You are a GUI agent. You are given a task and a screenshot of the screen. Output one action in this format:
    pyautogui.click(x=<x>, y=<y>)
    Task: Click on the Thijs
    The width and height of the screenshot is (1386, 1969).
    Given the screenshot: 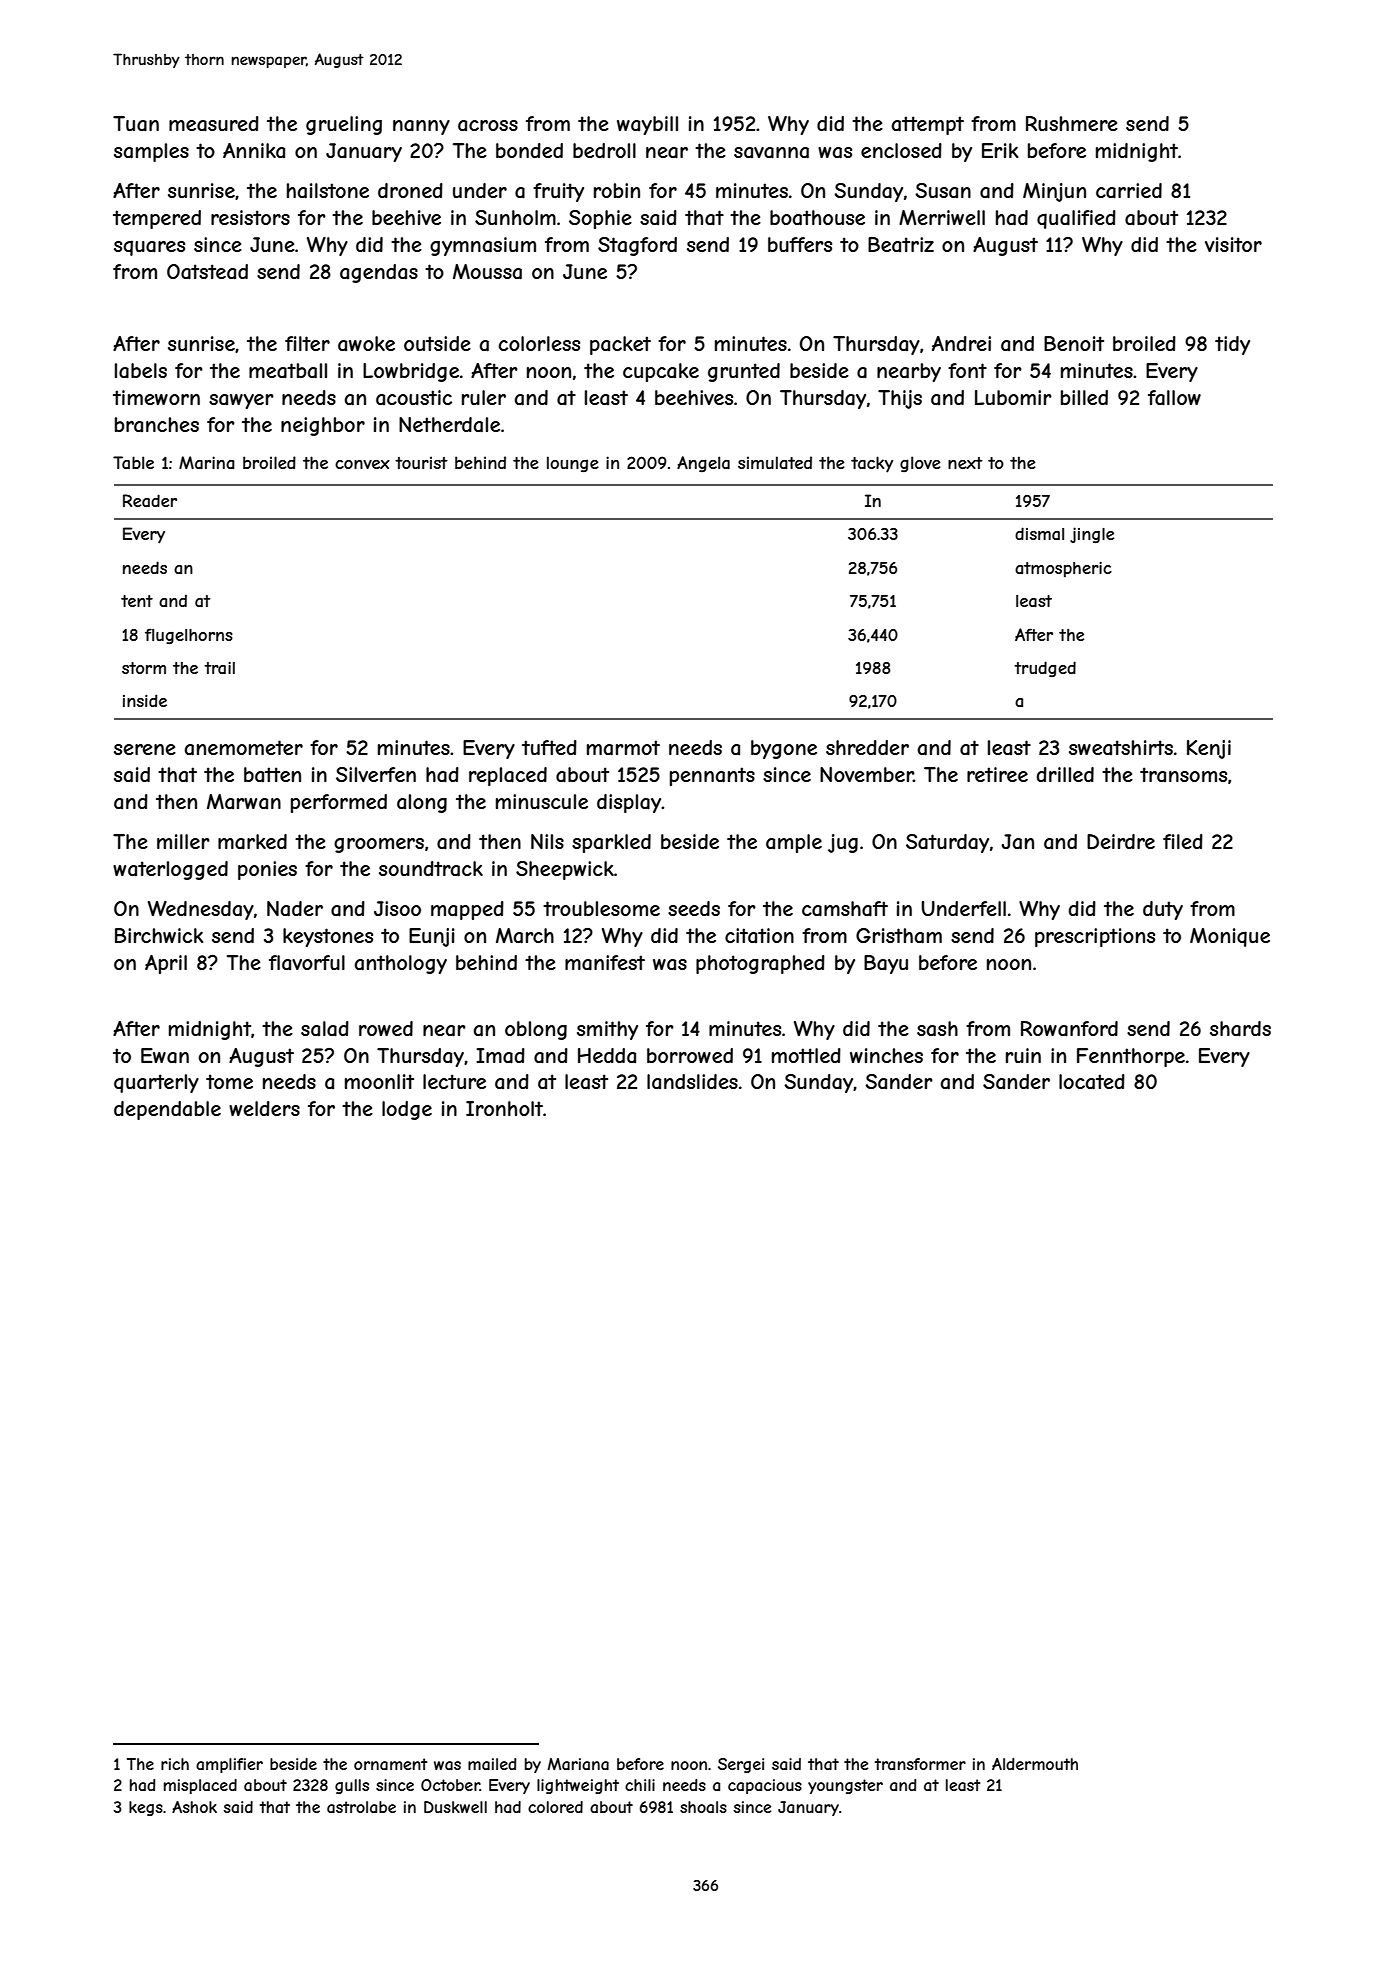 What is the action you would take?
    pyautogui.click(x=900, y=399)
